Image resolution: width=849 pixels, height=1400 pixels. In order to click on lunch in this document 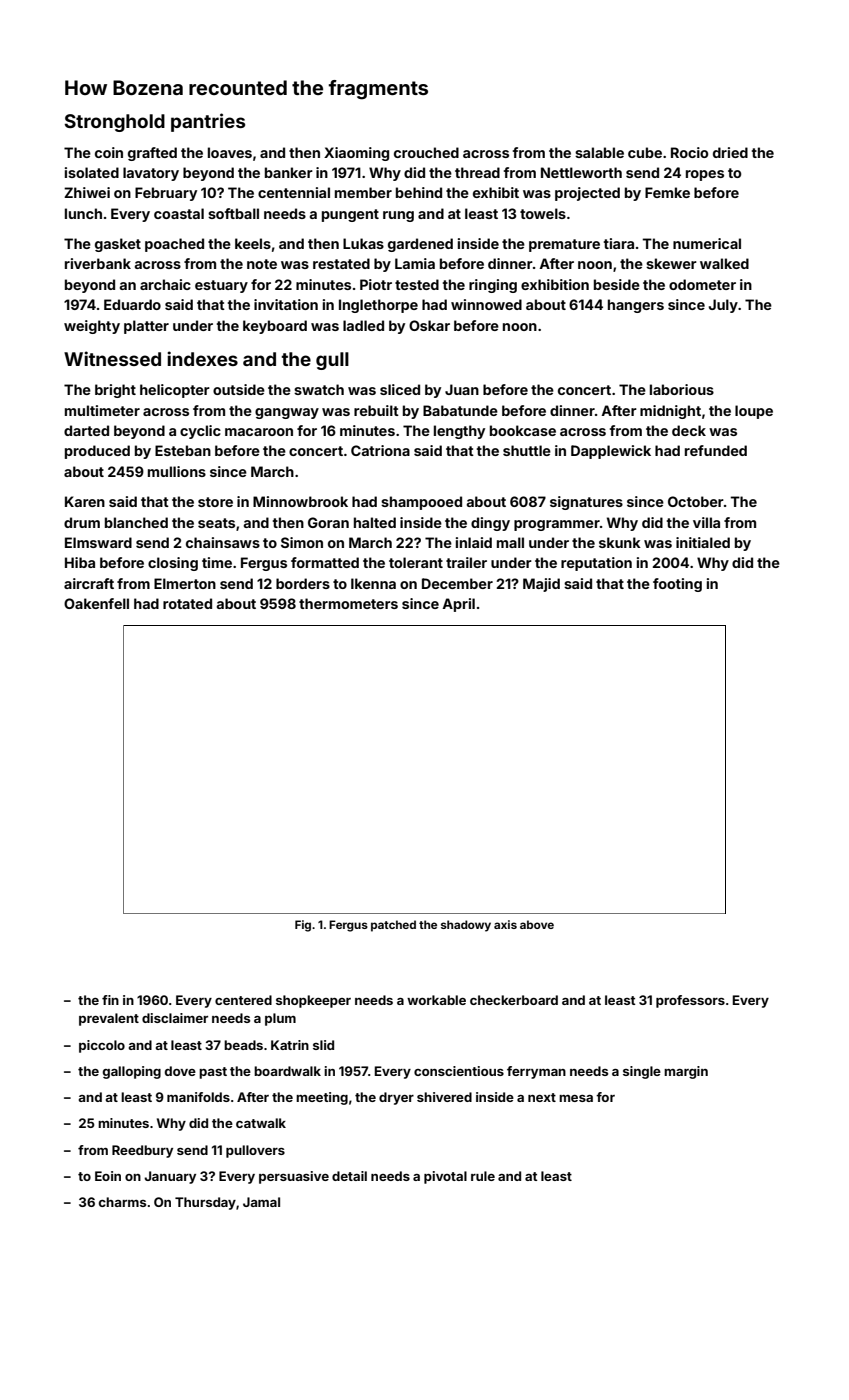, I will do `click(83, 213)`.
